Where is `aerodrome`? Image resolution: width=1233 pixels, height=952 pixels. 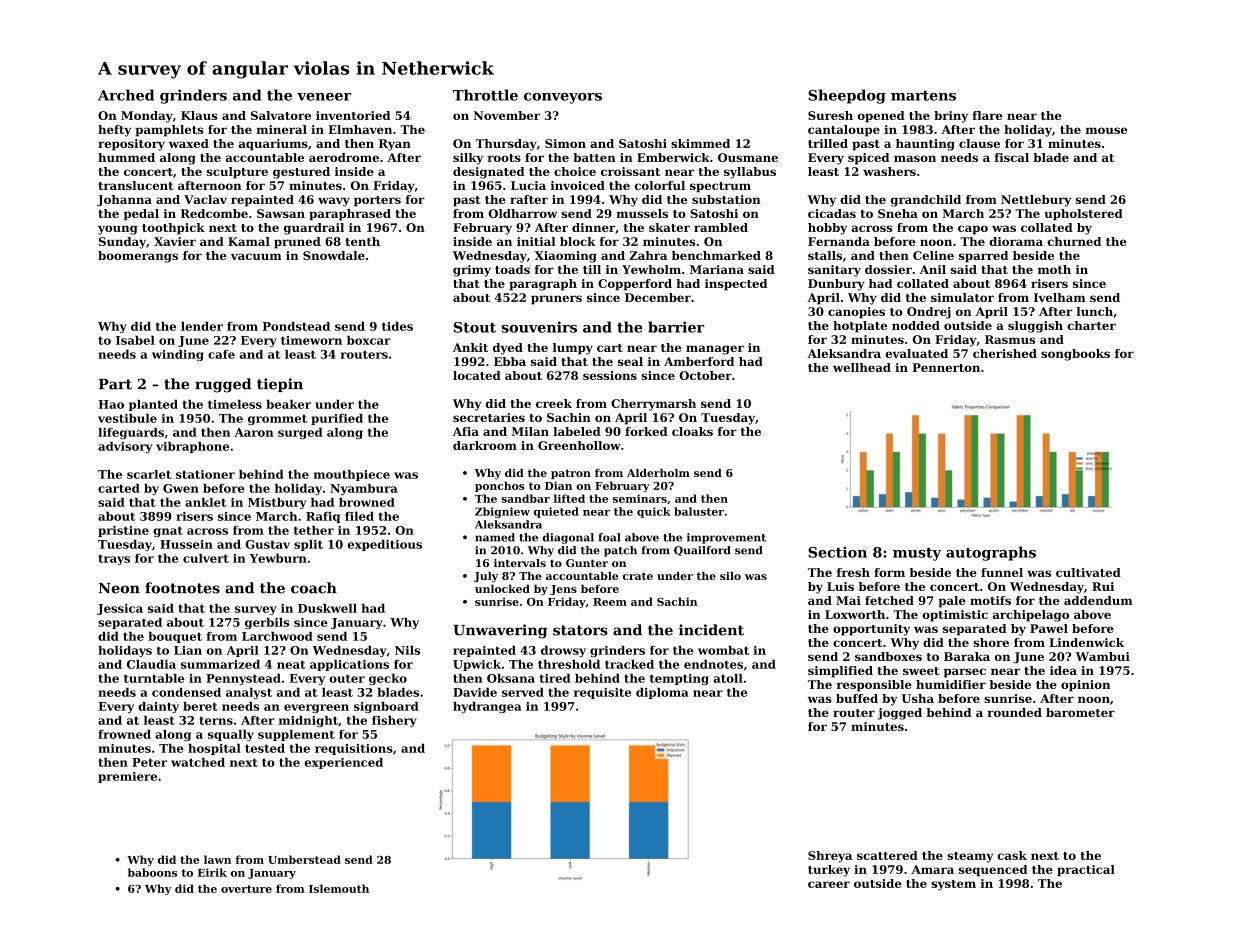 aerodrome is located at coordinates (344, 157).
